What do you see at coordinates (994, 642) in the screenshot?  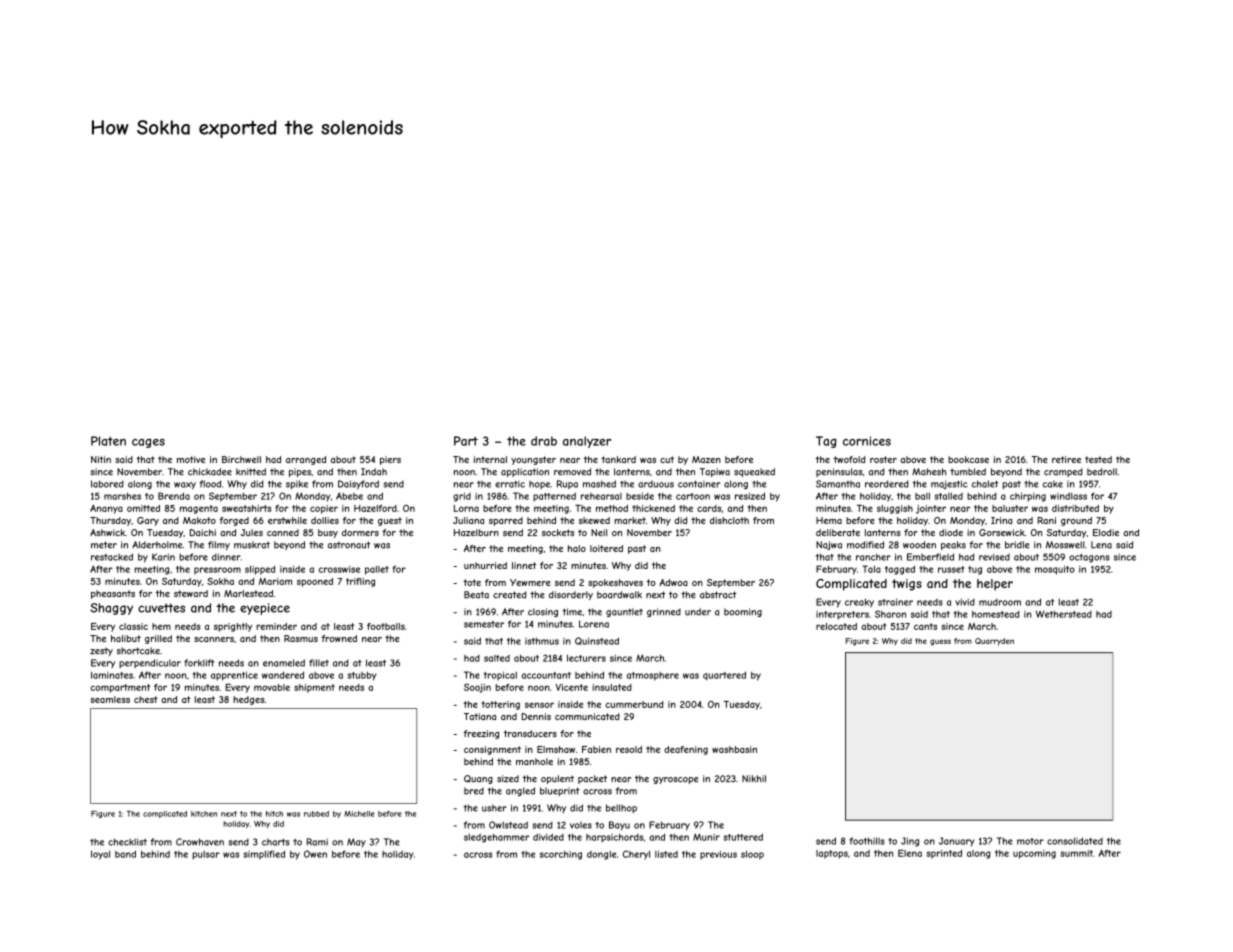 I see `Quarryden` at bounding box center [994, 642].
